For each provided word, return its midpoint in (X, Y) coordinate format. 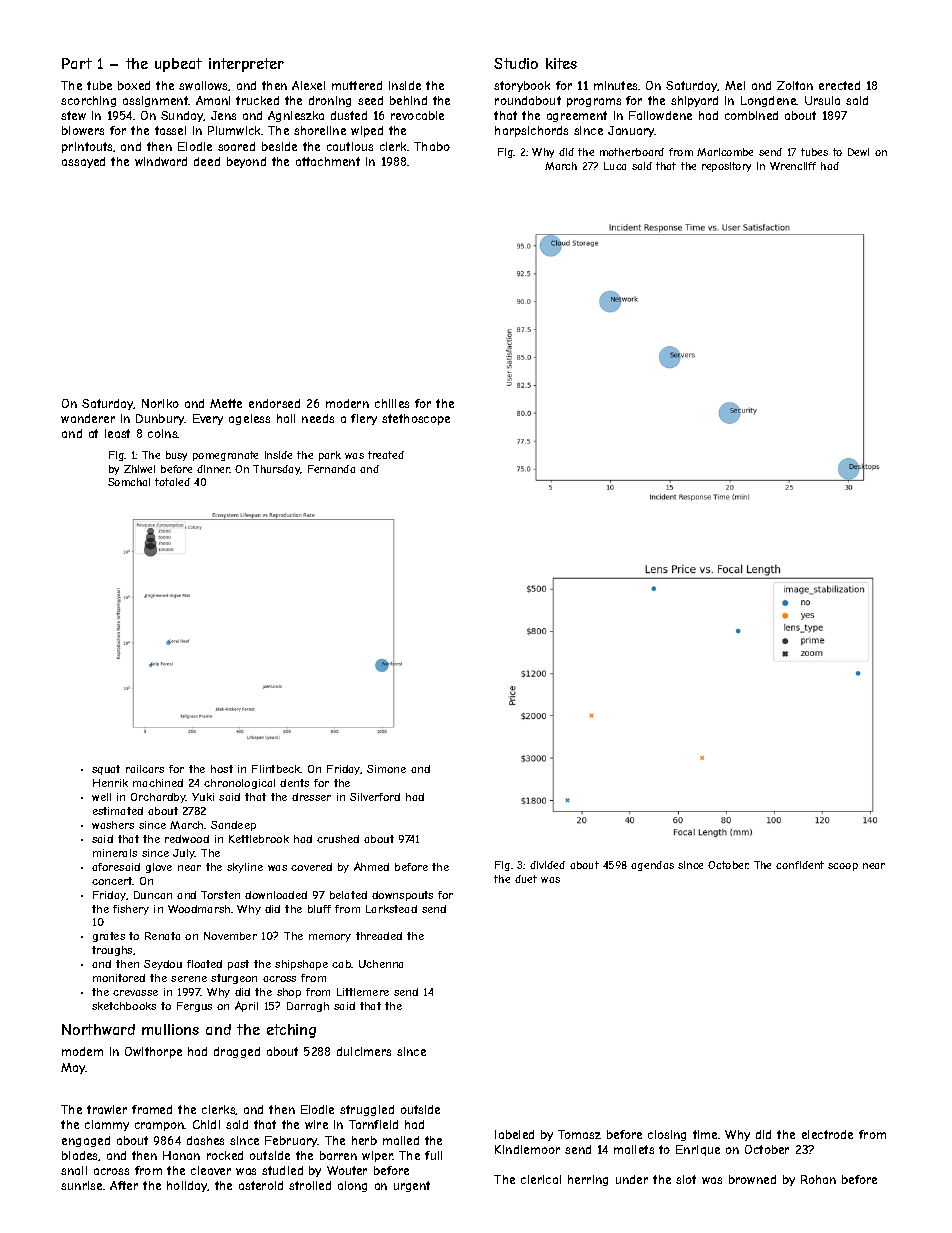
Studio (516, 63)
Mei (735, 85)
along (352, 1186)
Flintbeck (276, 769)
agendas (652, 866)
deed (207, 161)
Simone (386, 769)
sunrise (81, 1185)
